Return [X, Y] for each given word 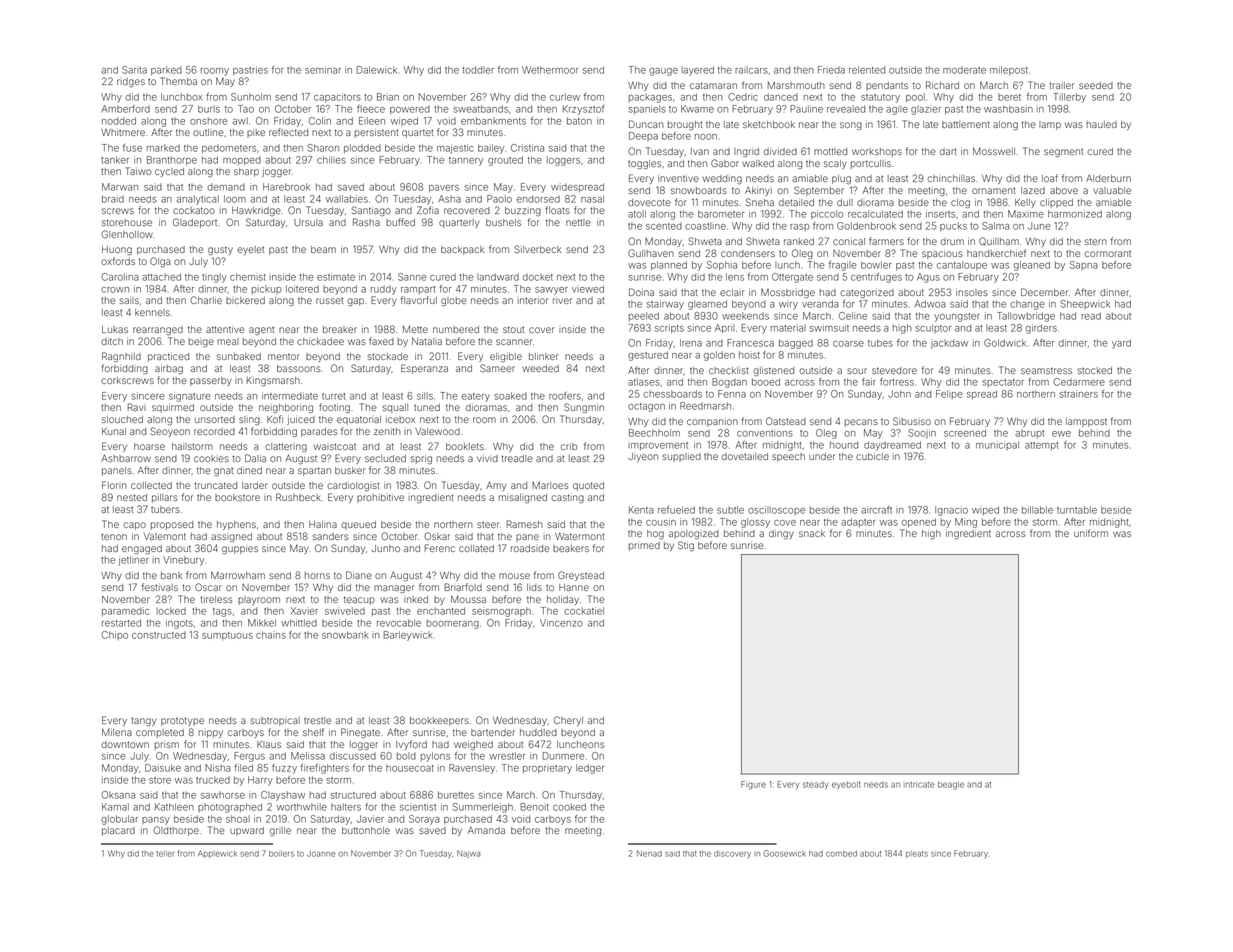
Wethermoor [550, 70]
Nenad [649, 853]
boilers [281, 854]
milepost [1009, 70]
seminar [323, 70]
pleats [917, 854]
